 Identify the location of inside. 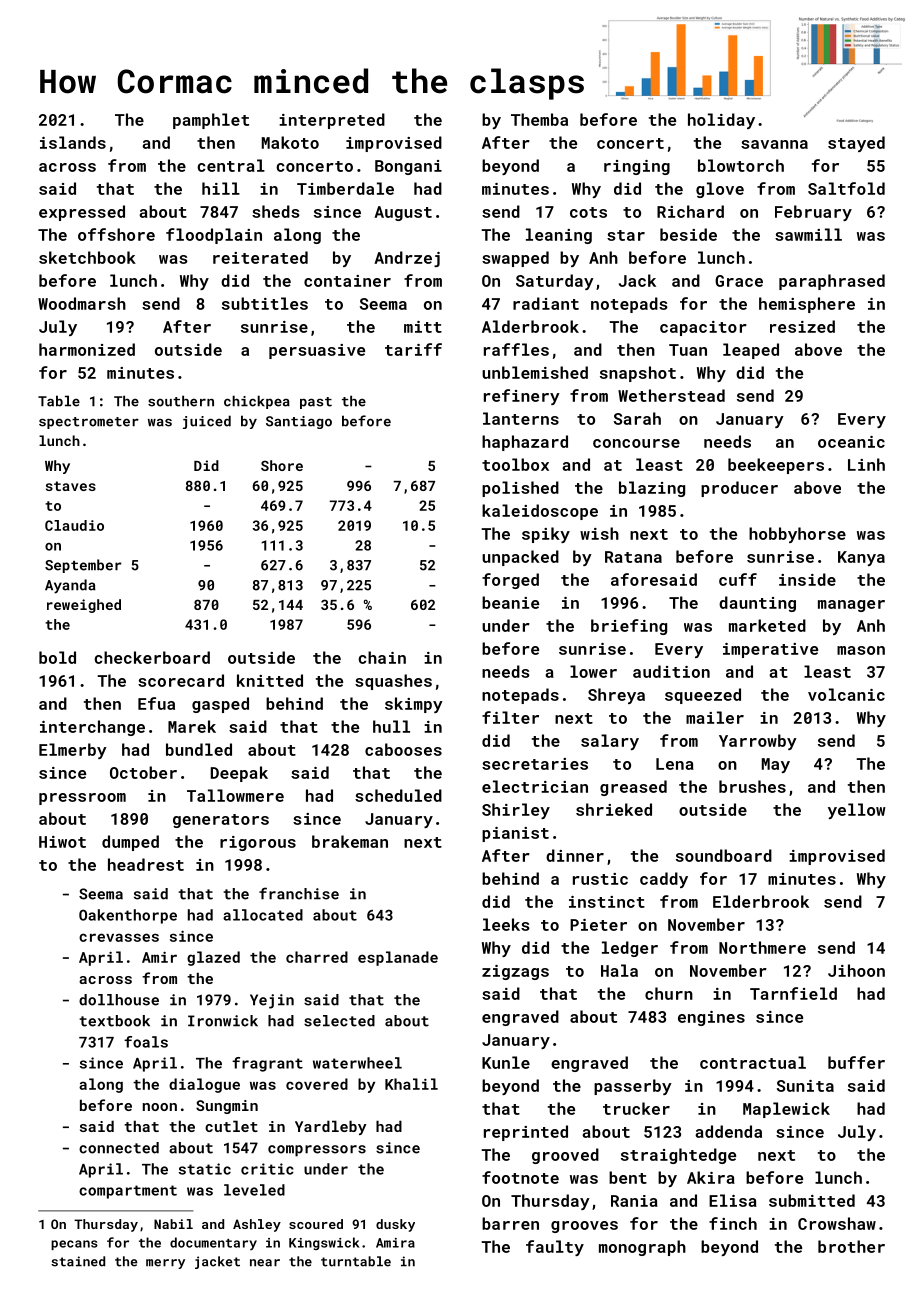
(807, 579).
